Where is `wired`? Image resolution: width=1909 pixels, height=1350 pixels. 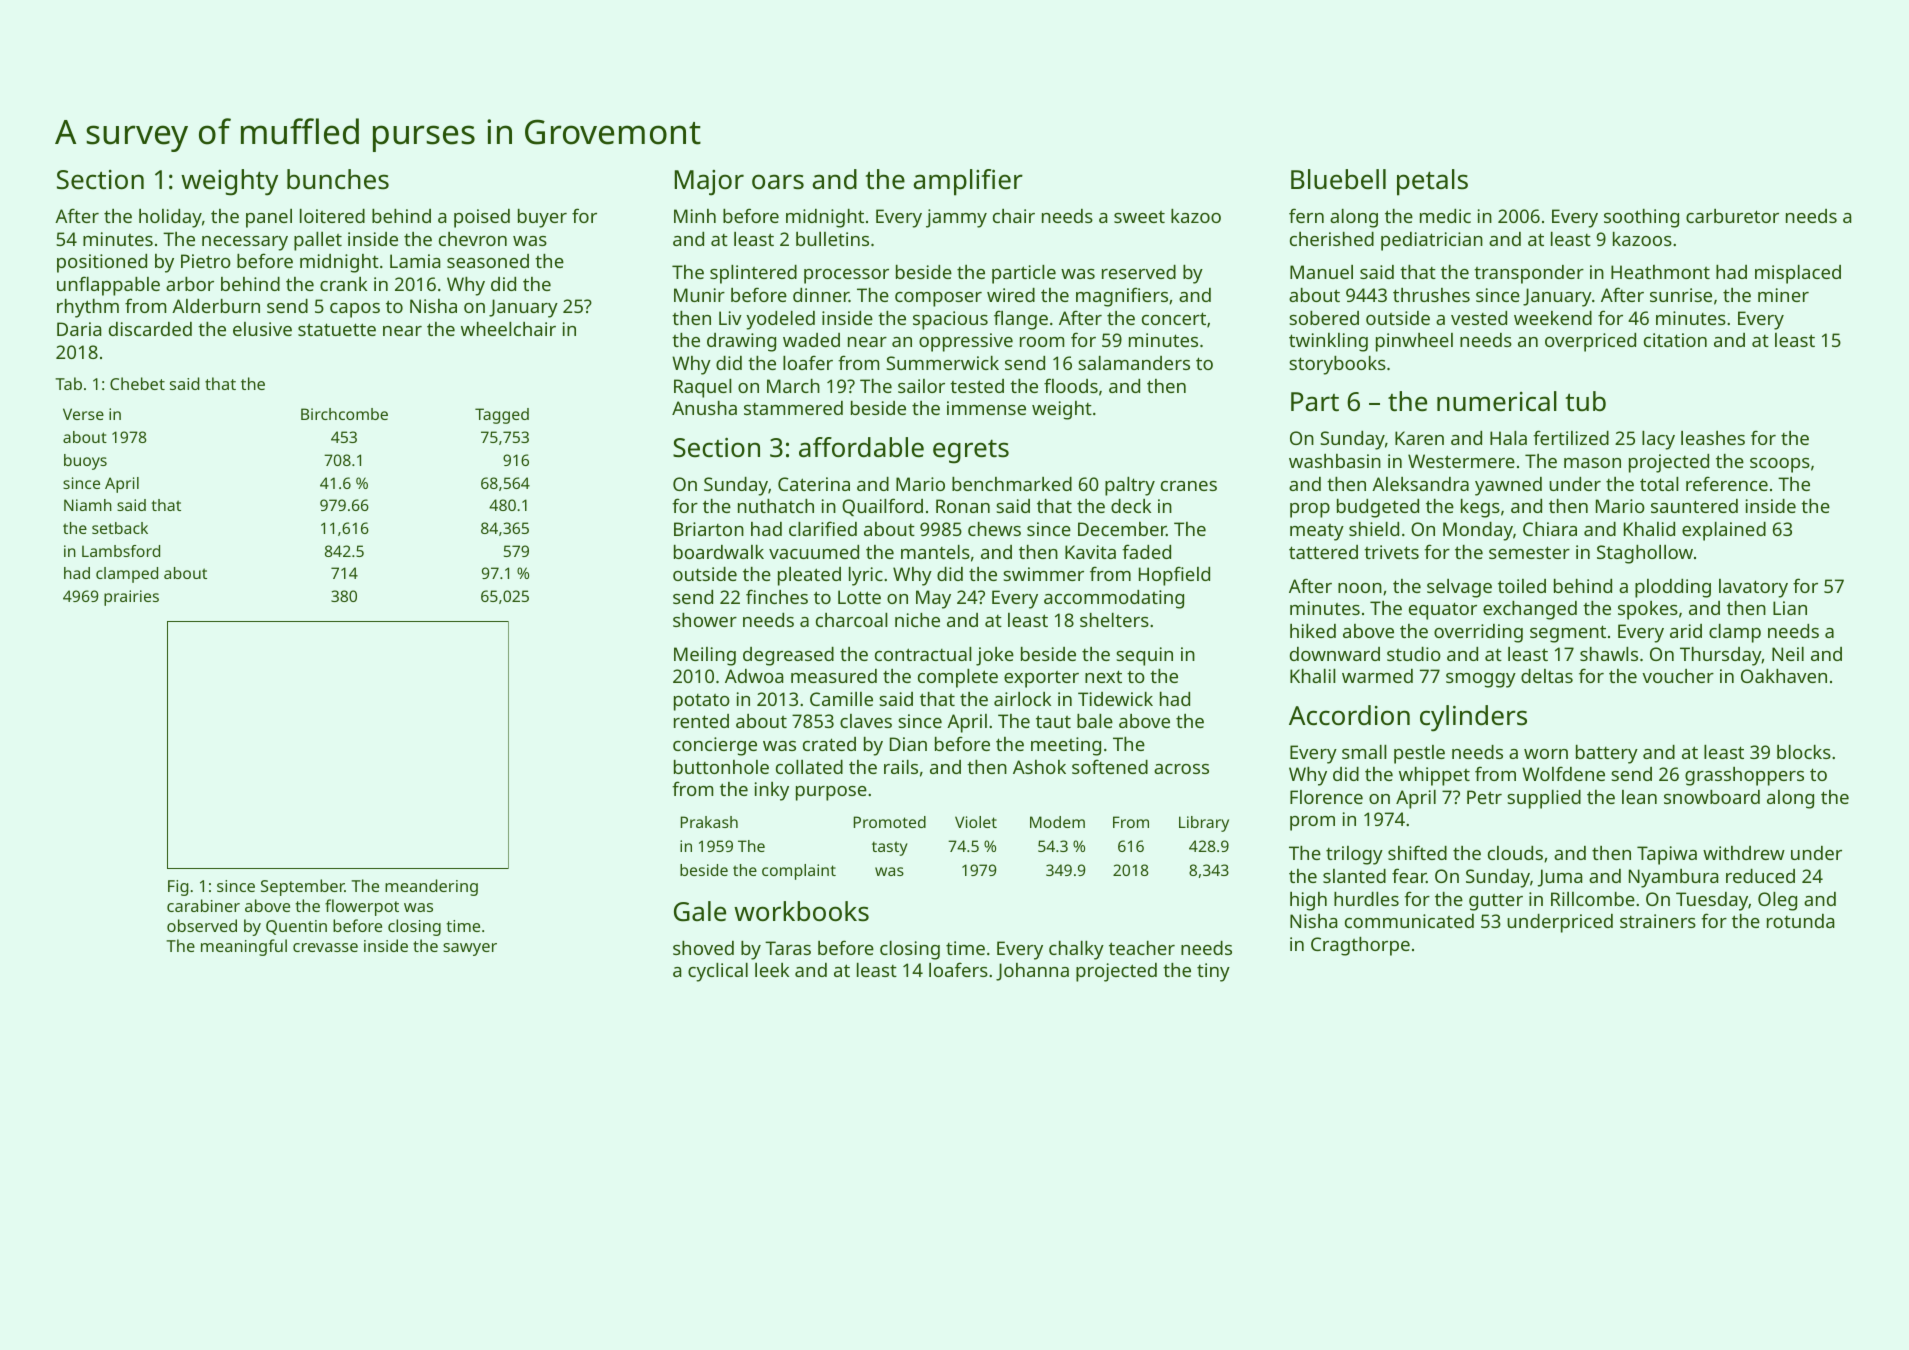 wired is located at coordinates (1011, 295).
